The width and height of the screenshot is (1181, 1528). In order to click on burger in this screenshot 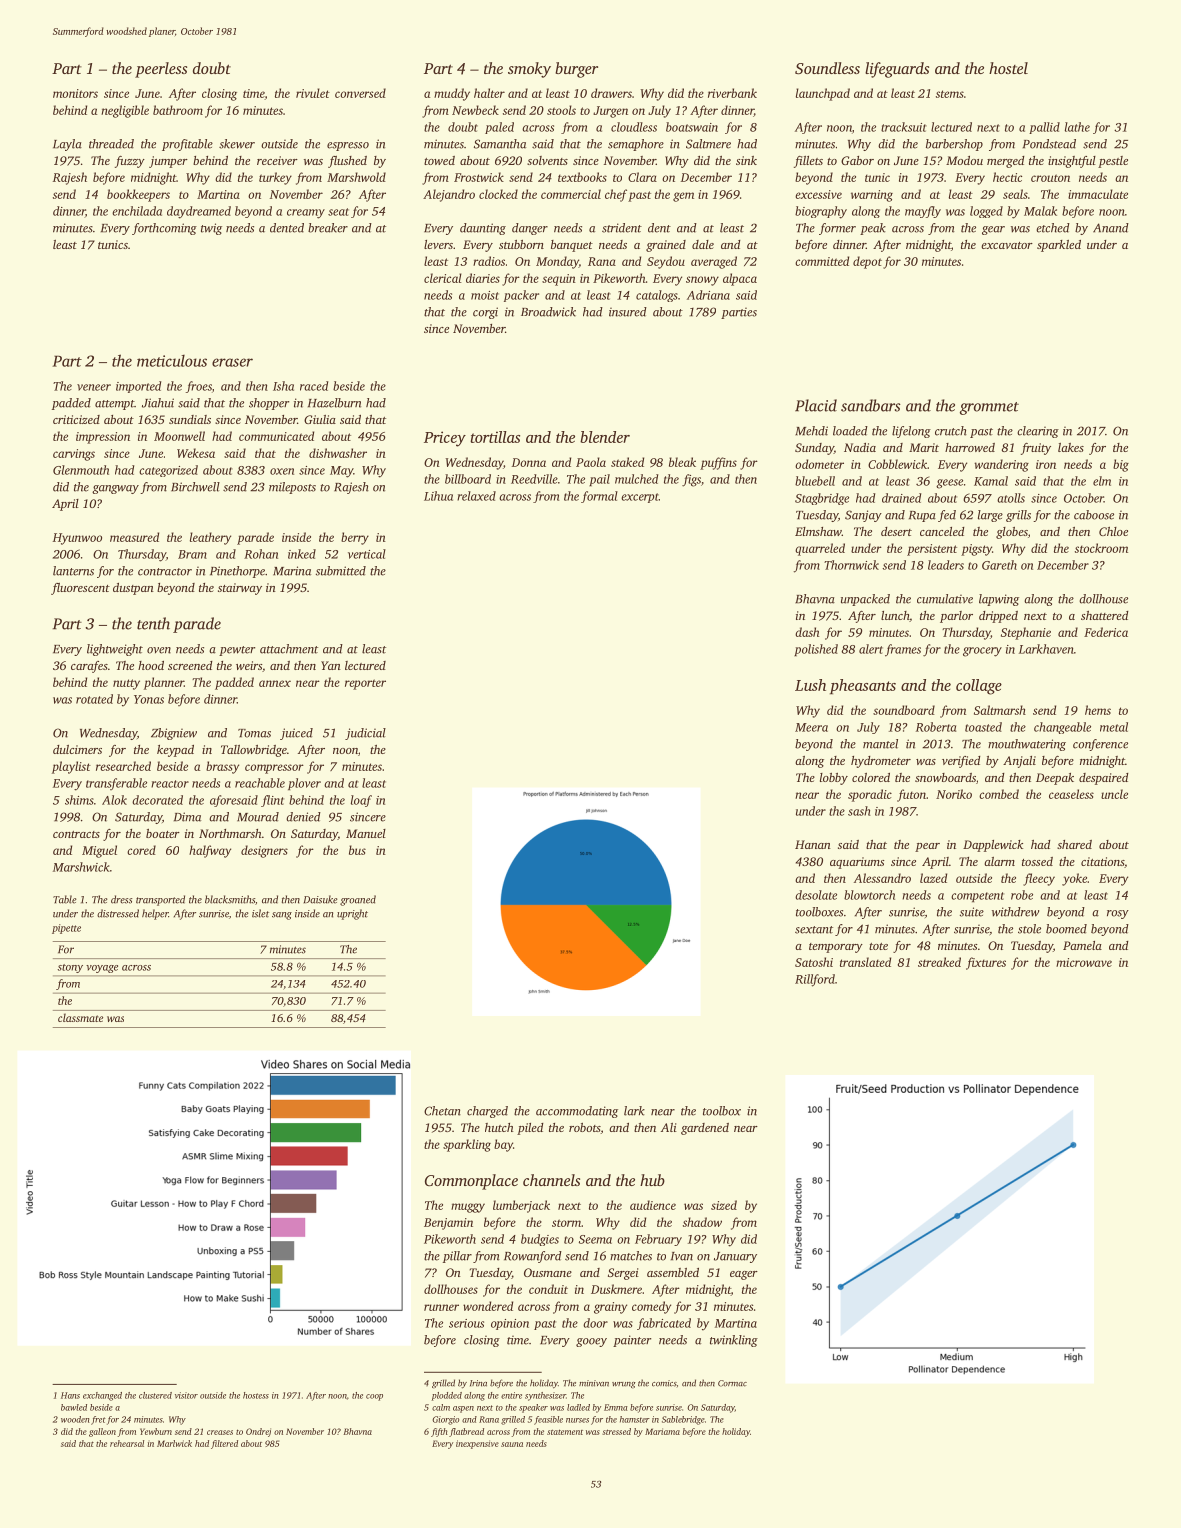, I will do `click(576, 70)`.
